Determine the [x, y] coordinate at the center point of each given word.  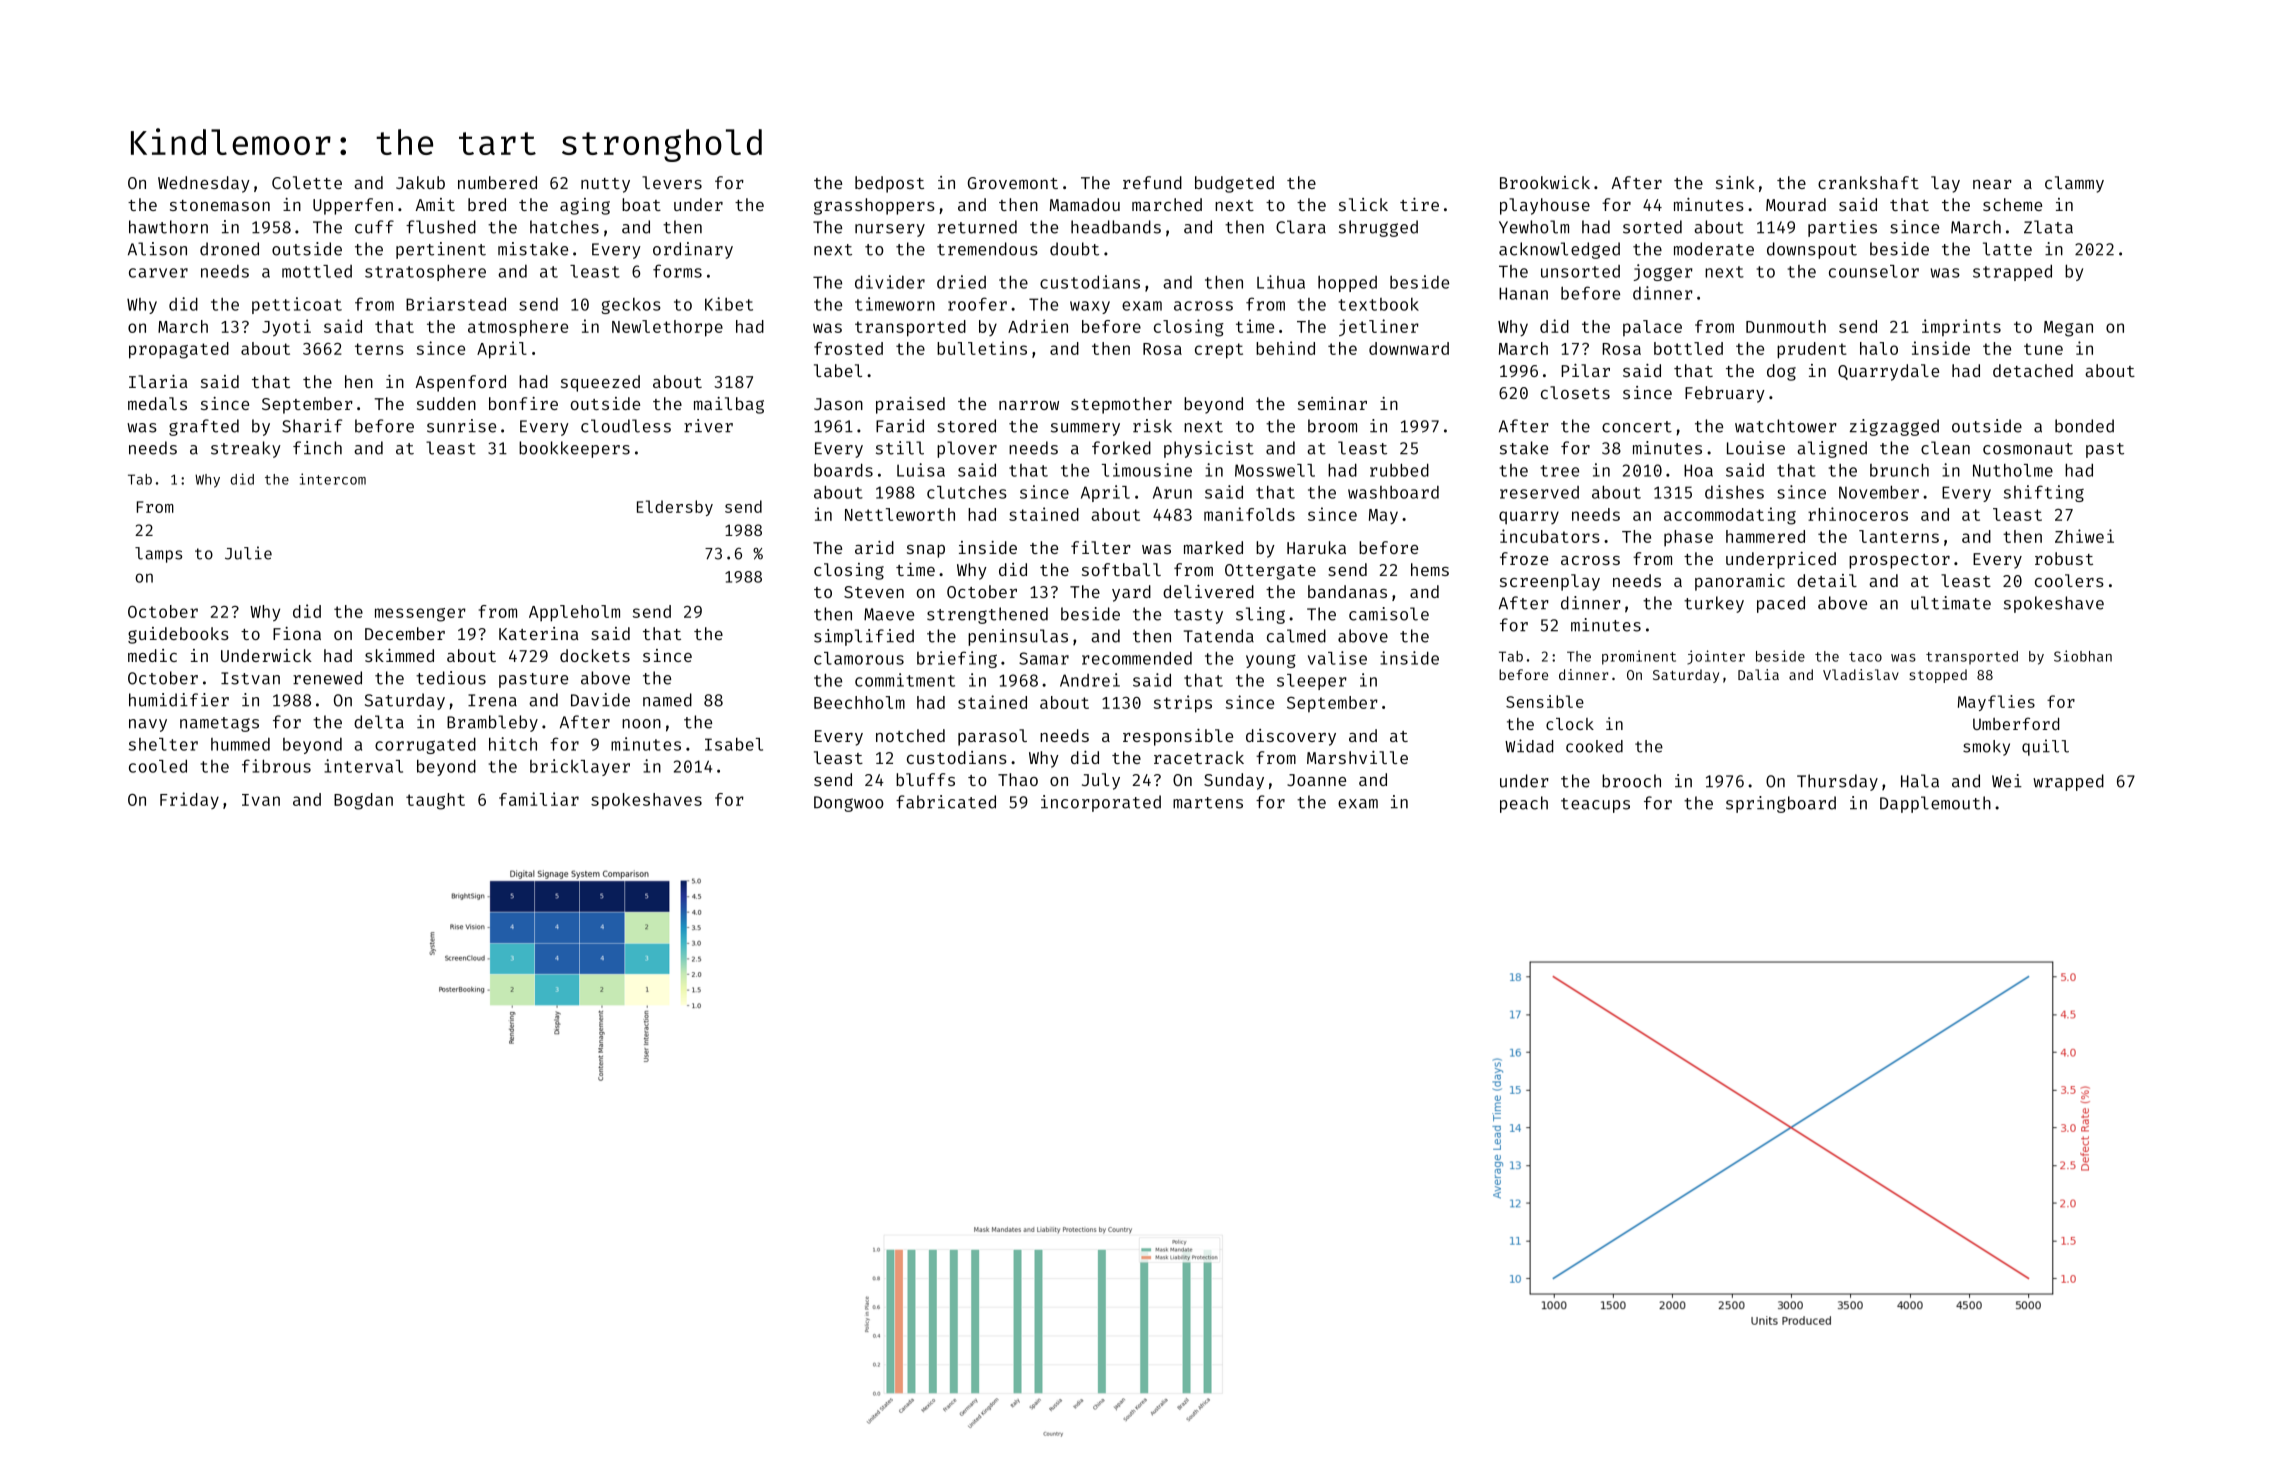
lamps [158, 555]
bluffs [925, 779]
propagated [179, 350]
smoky [1986, 748]
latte [2007, 249]
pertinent [441, 250]
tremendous [987, 249]
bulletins [982, 348]
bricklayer [580, 767]
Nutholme [2013, 470]
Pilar [1585, 370]
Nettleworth [900, 514]
